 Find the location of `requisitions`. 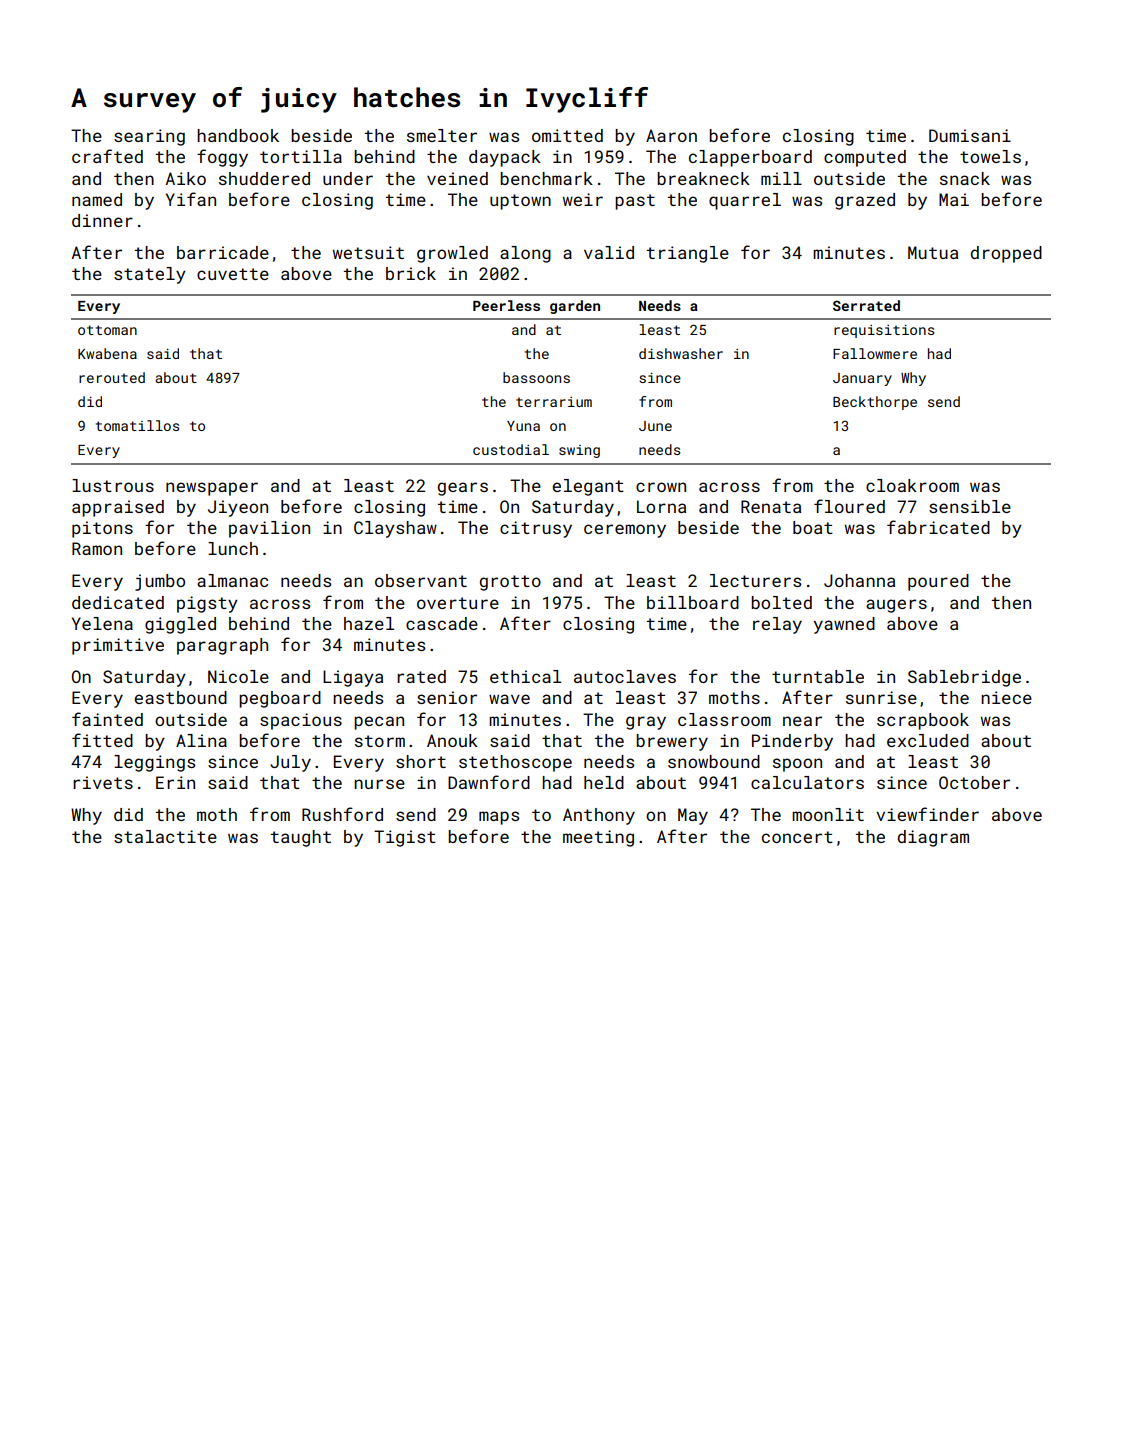

requisitions is located at coordinates (884, 331).
